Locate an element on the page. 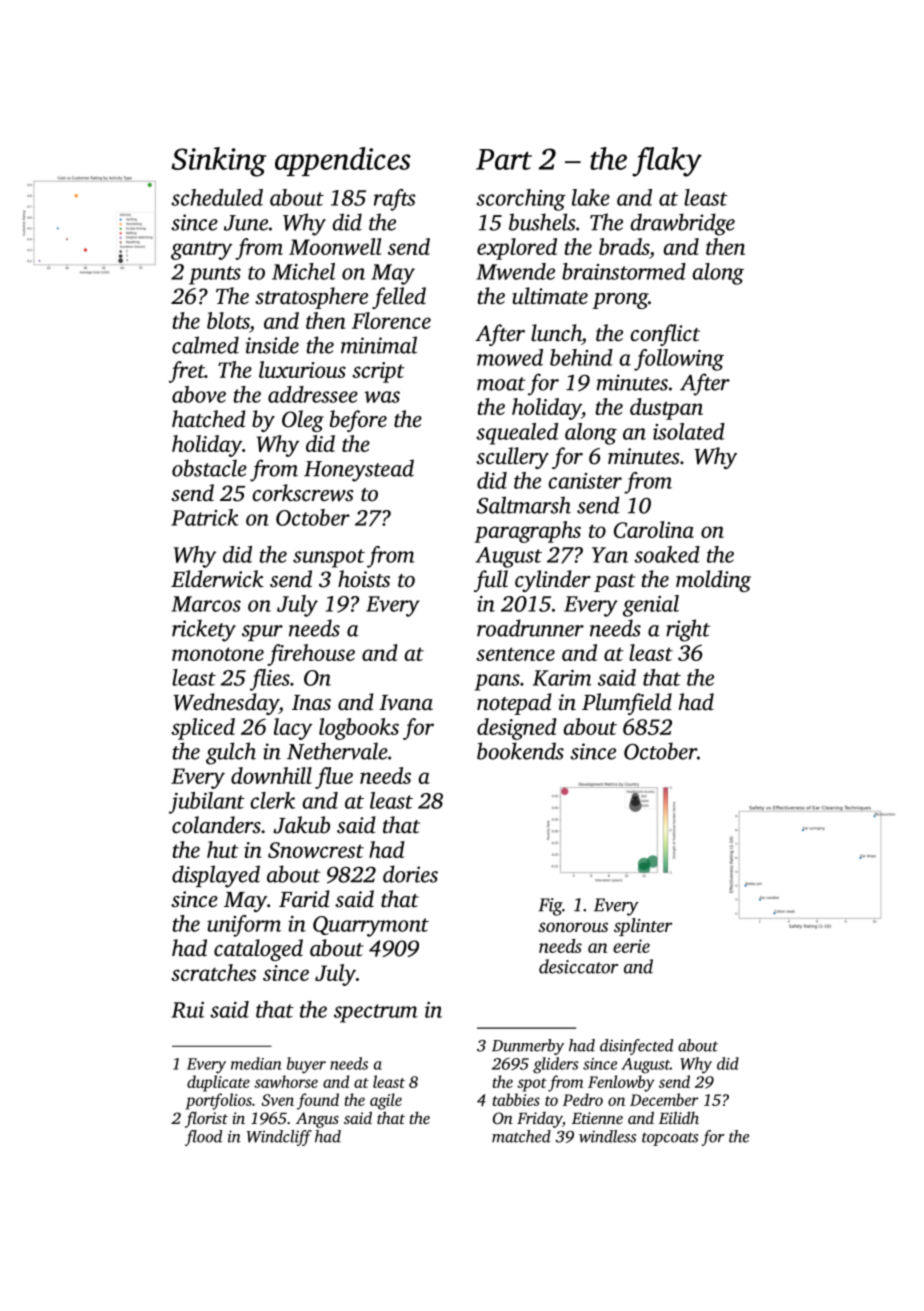 The width and height of the image is (924, 1311). duplicate is located at coordinates (218, 1083).
